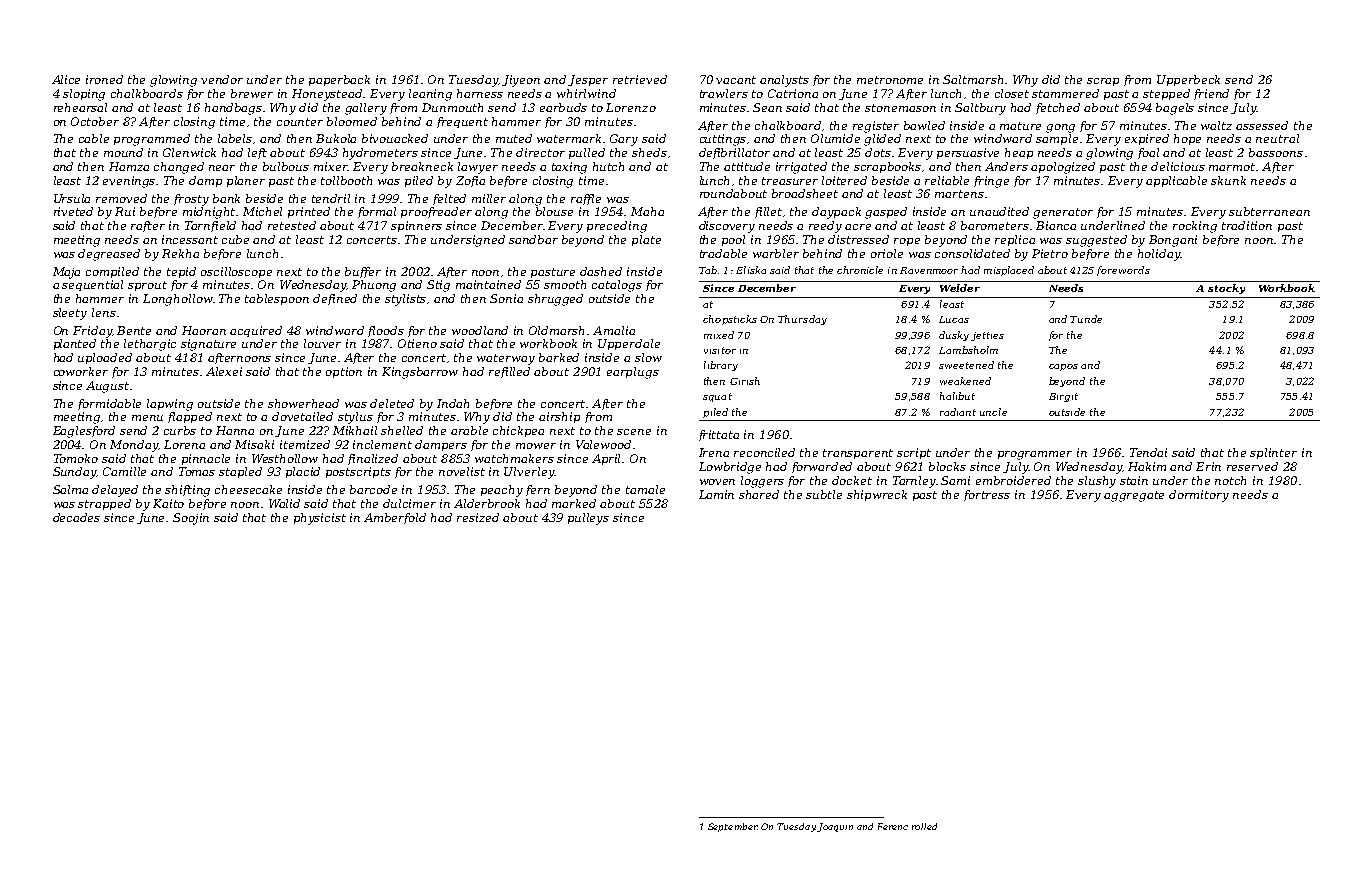 The image size is (1372, 887). Describe the element at coordinates (958, 412) in the screenshot. I see `radiant` at that location.
